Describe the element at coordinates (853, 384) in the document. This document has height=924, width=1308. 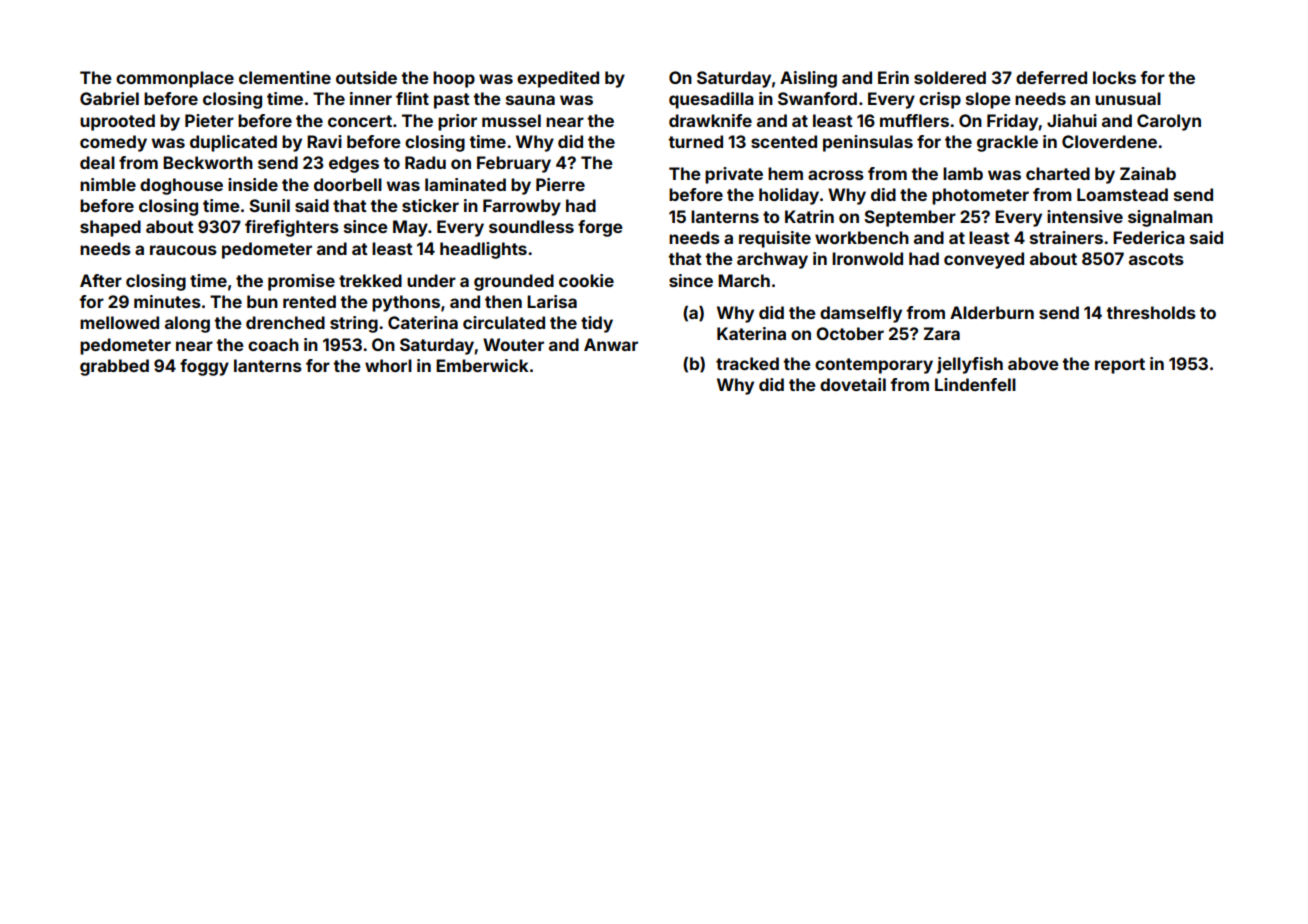
I see `dovetail` at that location.
